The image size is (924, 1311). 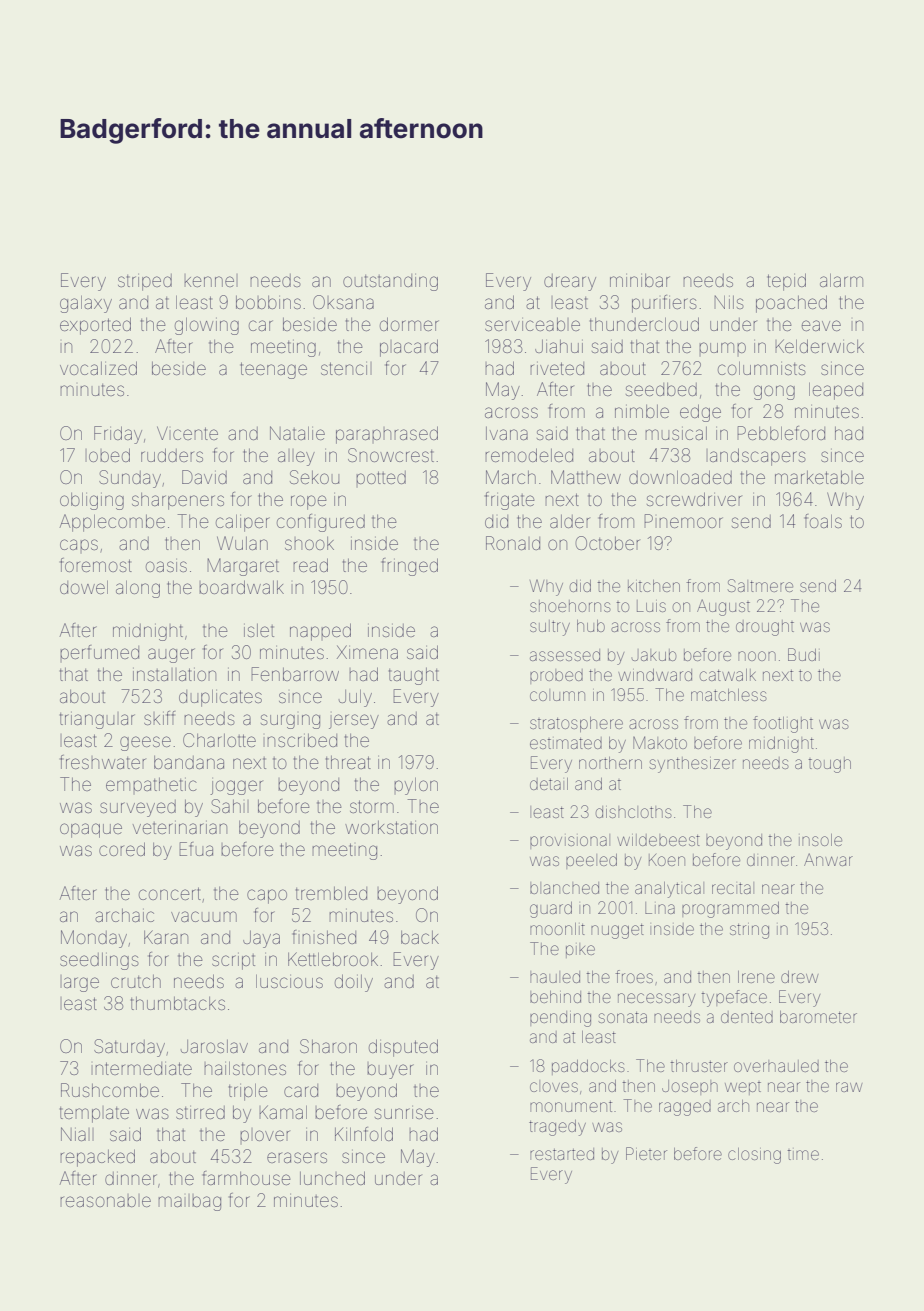 What do you see at coordinates (247, 1178) in the page?
I see `farmhouse` at bounding box center [247, 1178].
